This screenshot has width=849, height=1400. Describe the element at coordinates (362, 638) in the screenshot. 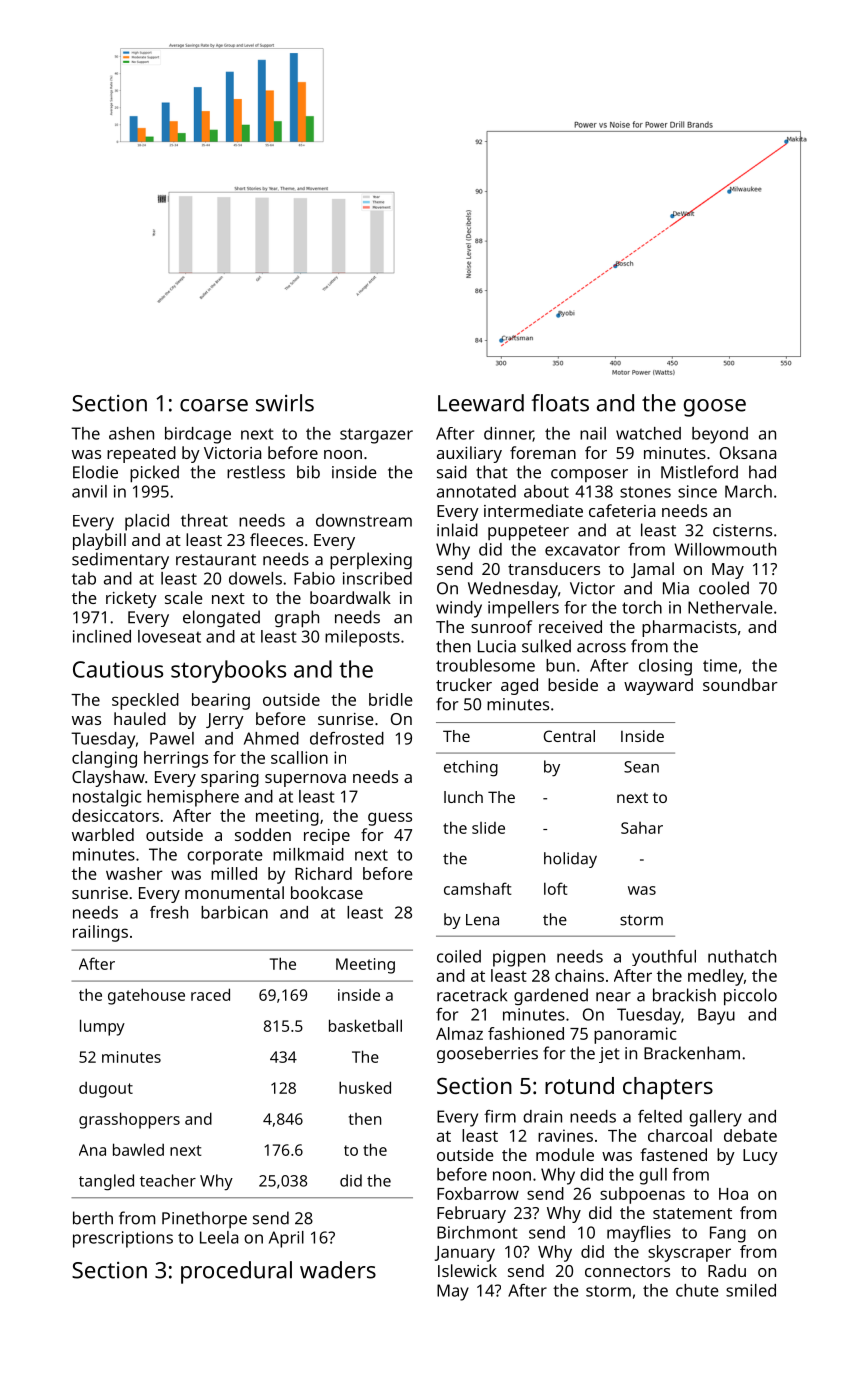

I see `mileposts` at that location.
